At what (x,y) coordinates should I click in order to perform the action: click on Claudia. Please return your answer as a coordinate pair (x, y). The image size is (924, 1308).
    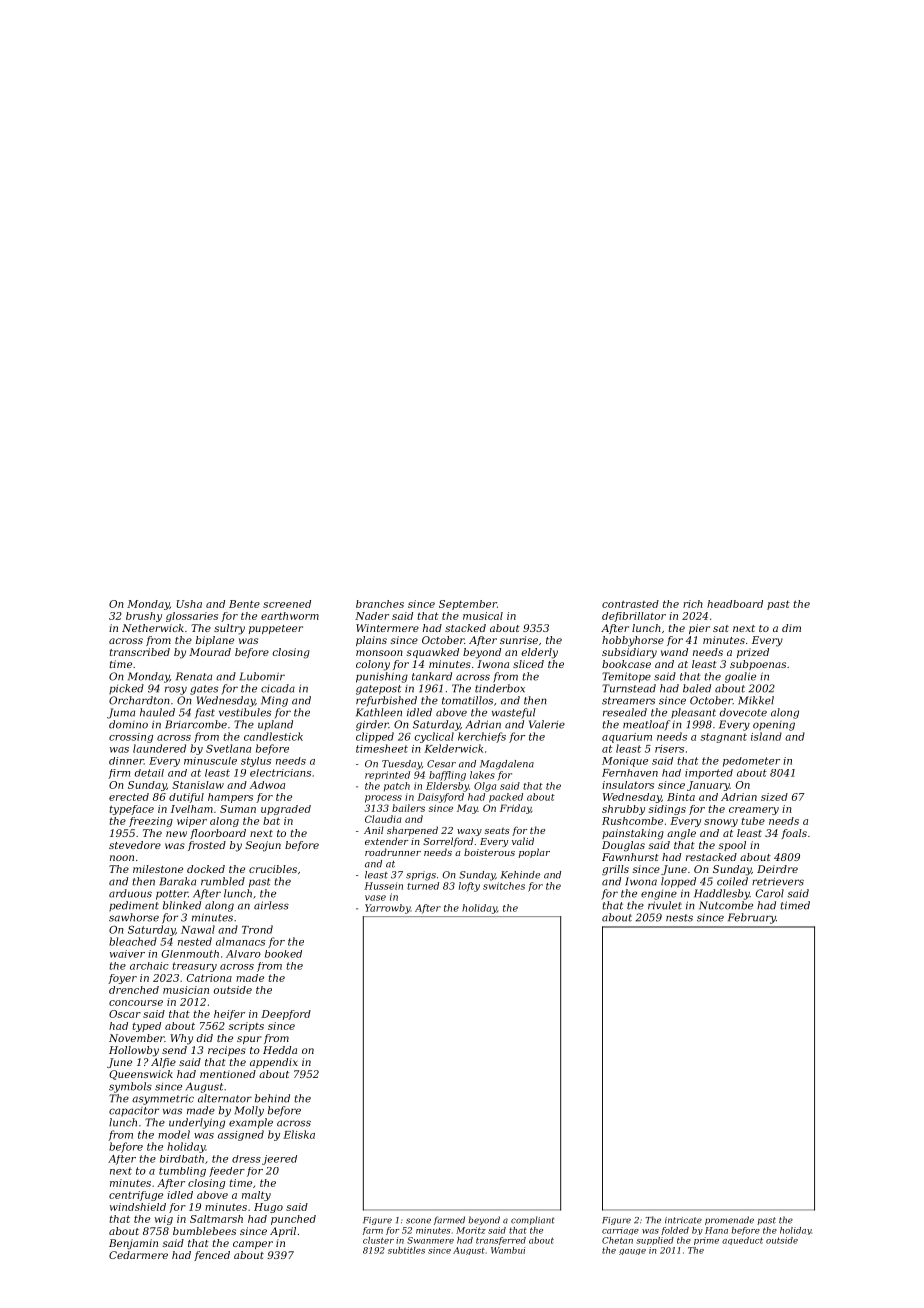
    Looking at the image, I should click on (383, 819).
